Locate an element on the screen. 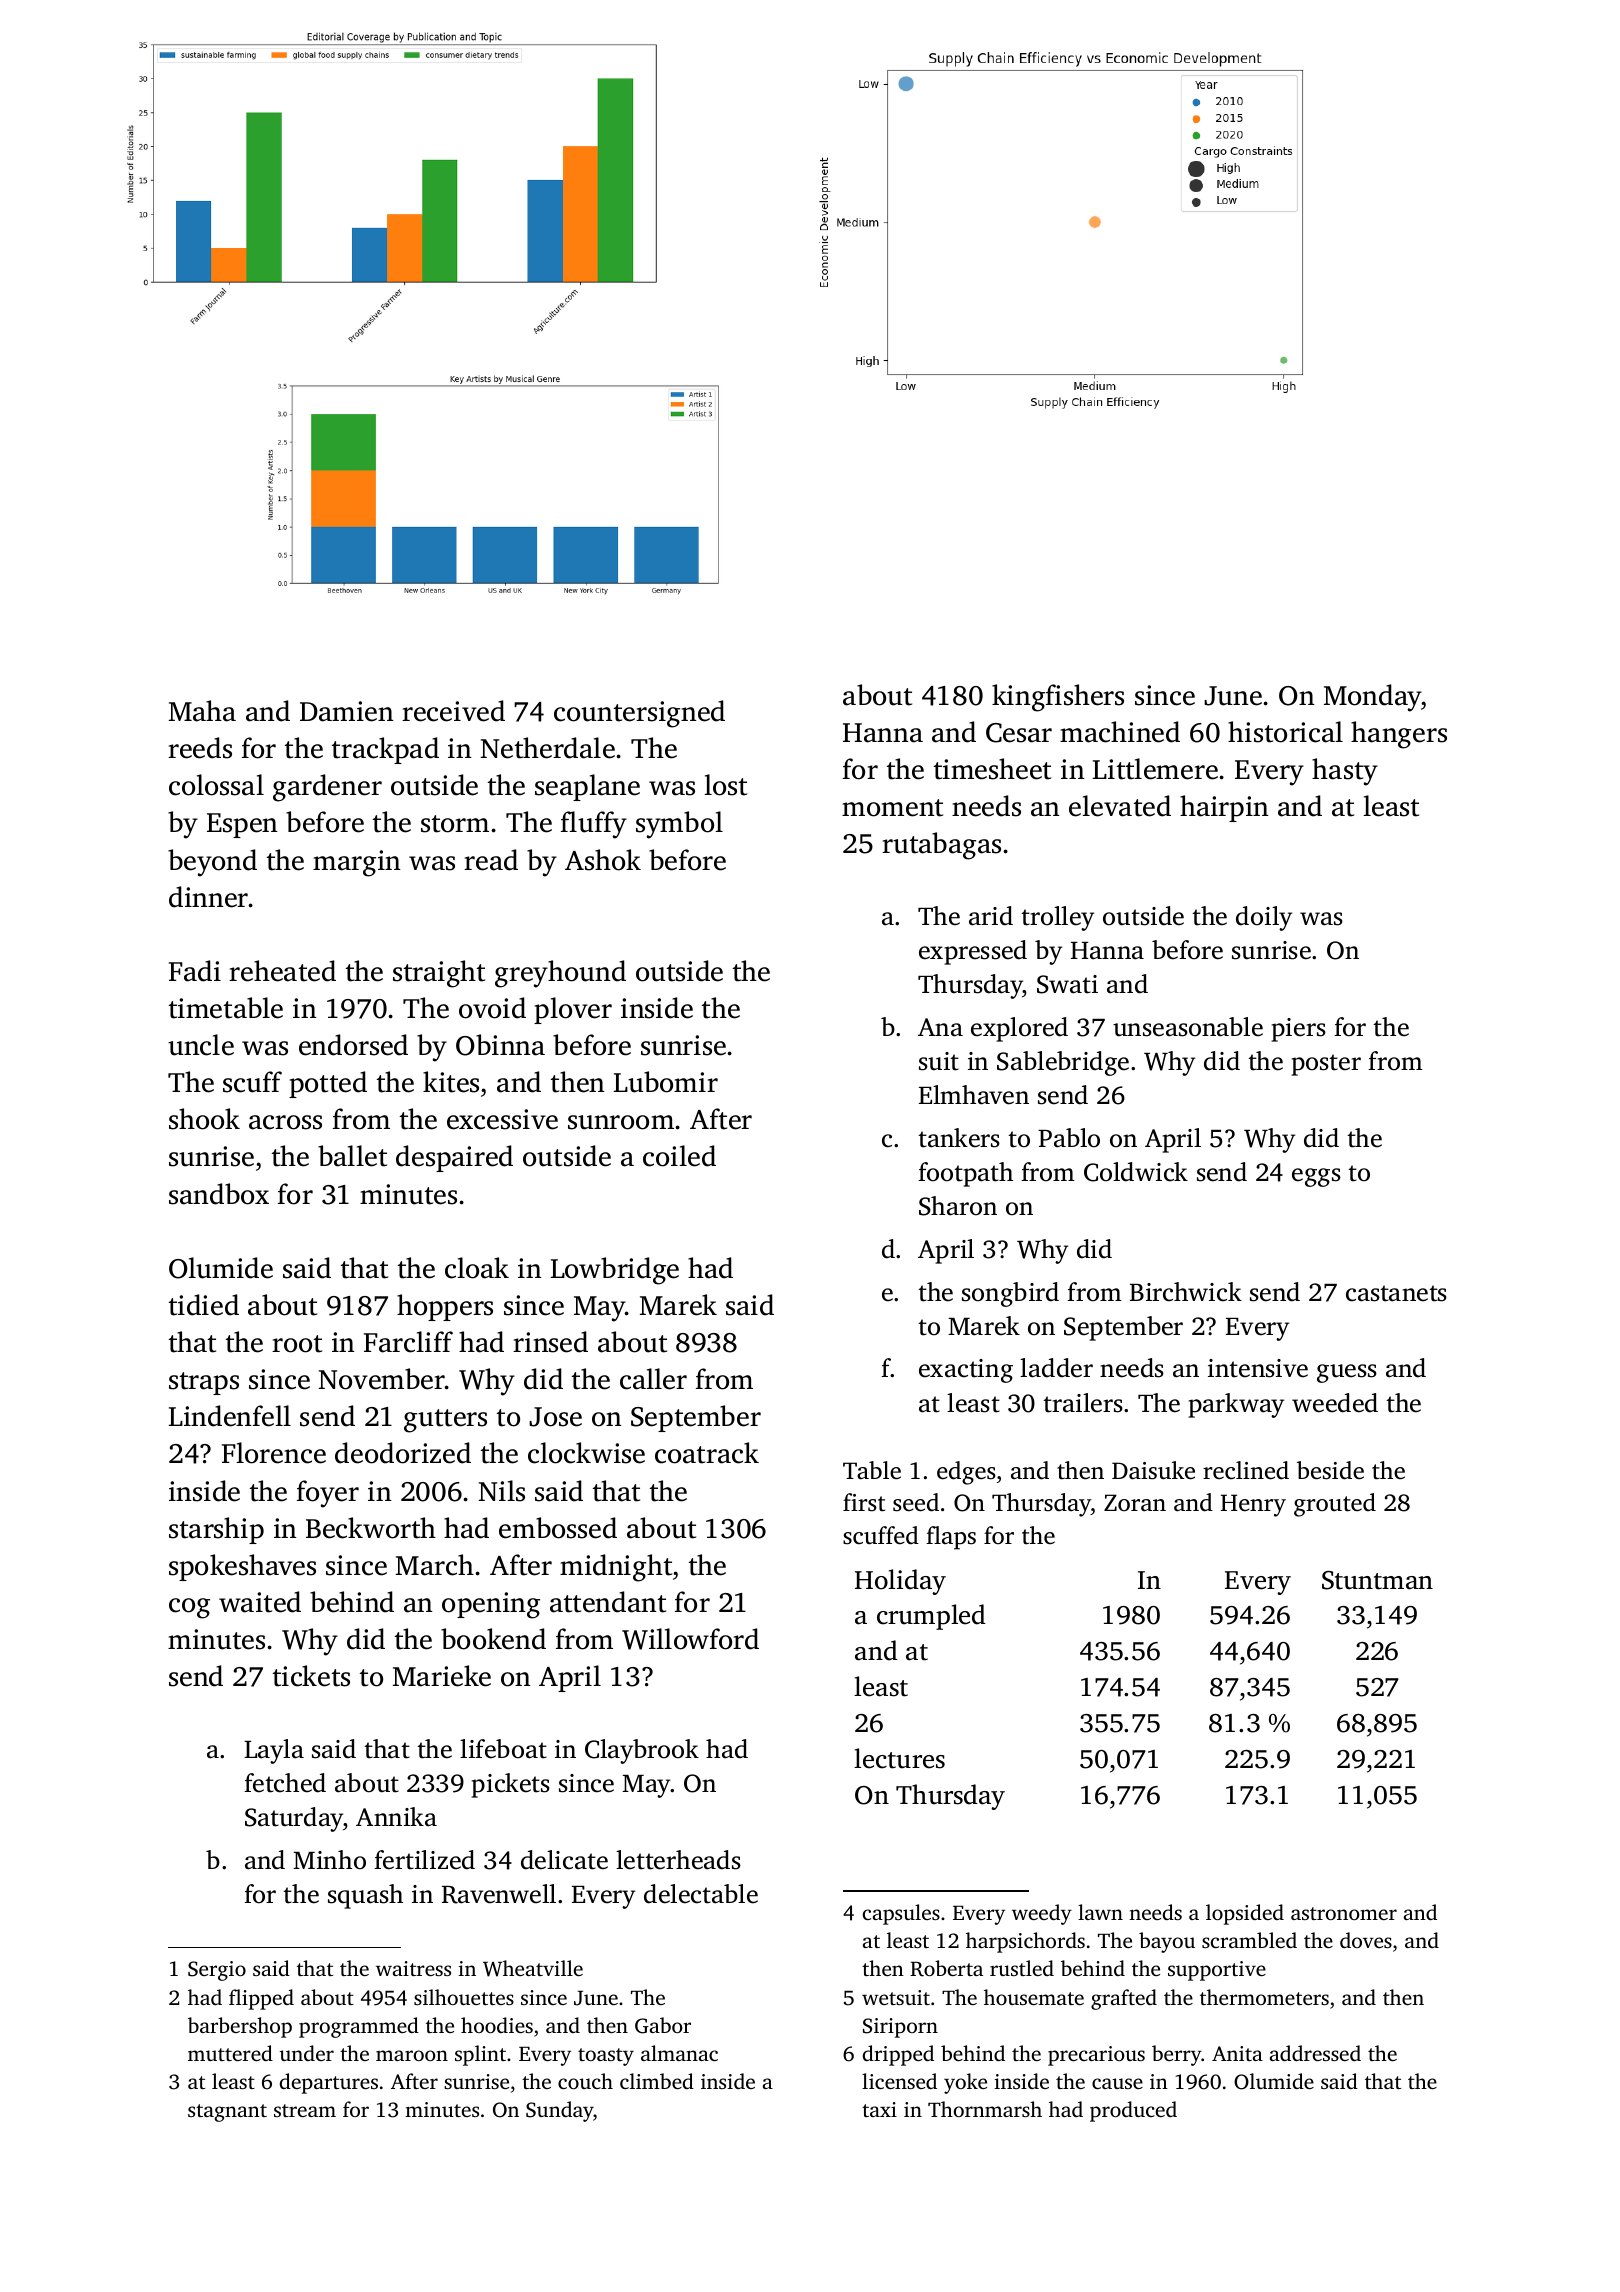 The width and height of the screenshot is (1620, 2292). fetched is located at coordinates (285, 1783).
